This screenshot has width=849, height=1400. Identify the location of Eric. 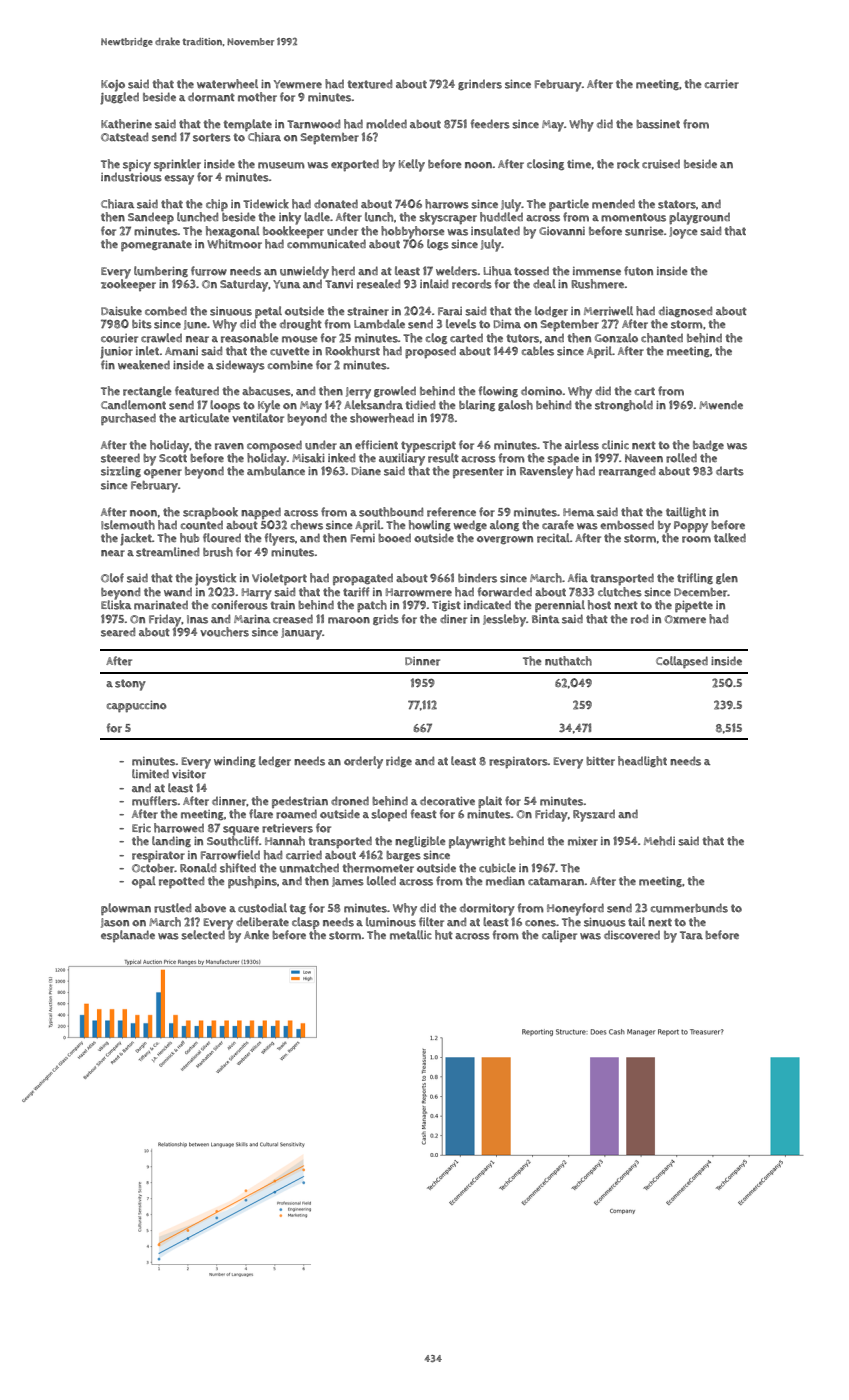
(141, 828).
